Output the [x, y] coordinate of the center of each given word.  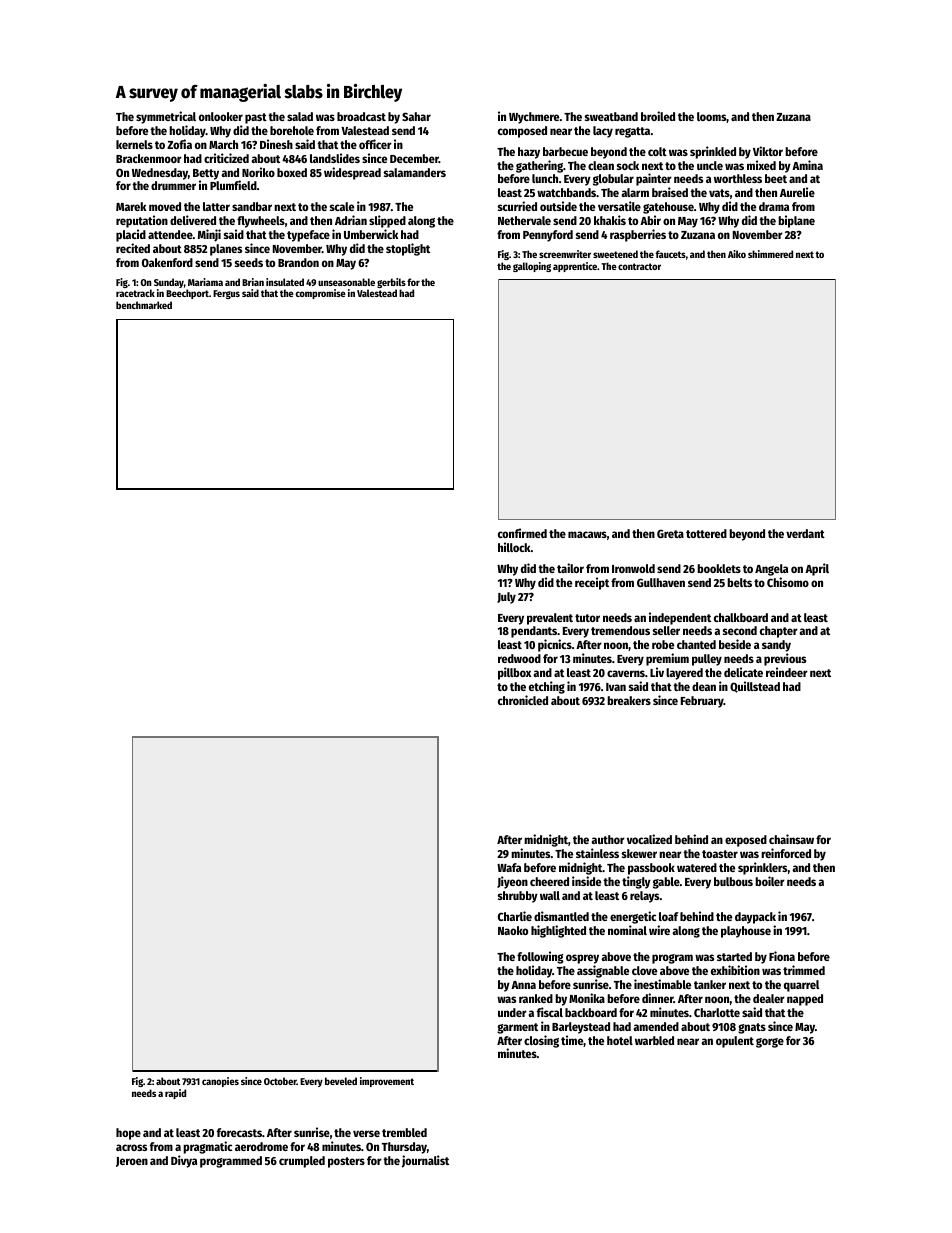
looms [712, 117]
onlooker [221, 116]
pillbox [514, 673]
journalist [425, 1161]
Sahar [416, 116]
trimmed [804, 970]
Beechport [187, 294]
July [506, 598]
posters [346, 1162]
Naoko [513, 930]
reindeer [787, 672]
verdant [805, 533]
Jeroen [132, 1162]
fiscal [550, 1012]
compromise [320, 294]
